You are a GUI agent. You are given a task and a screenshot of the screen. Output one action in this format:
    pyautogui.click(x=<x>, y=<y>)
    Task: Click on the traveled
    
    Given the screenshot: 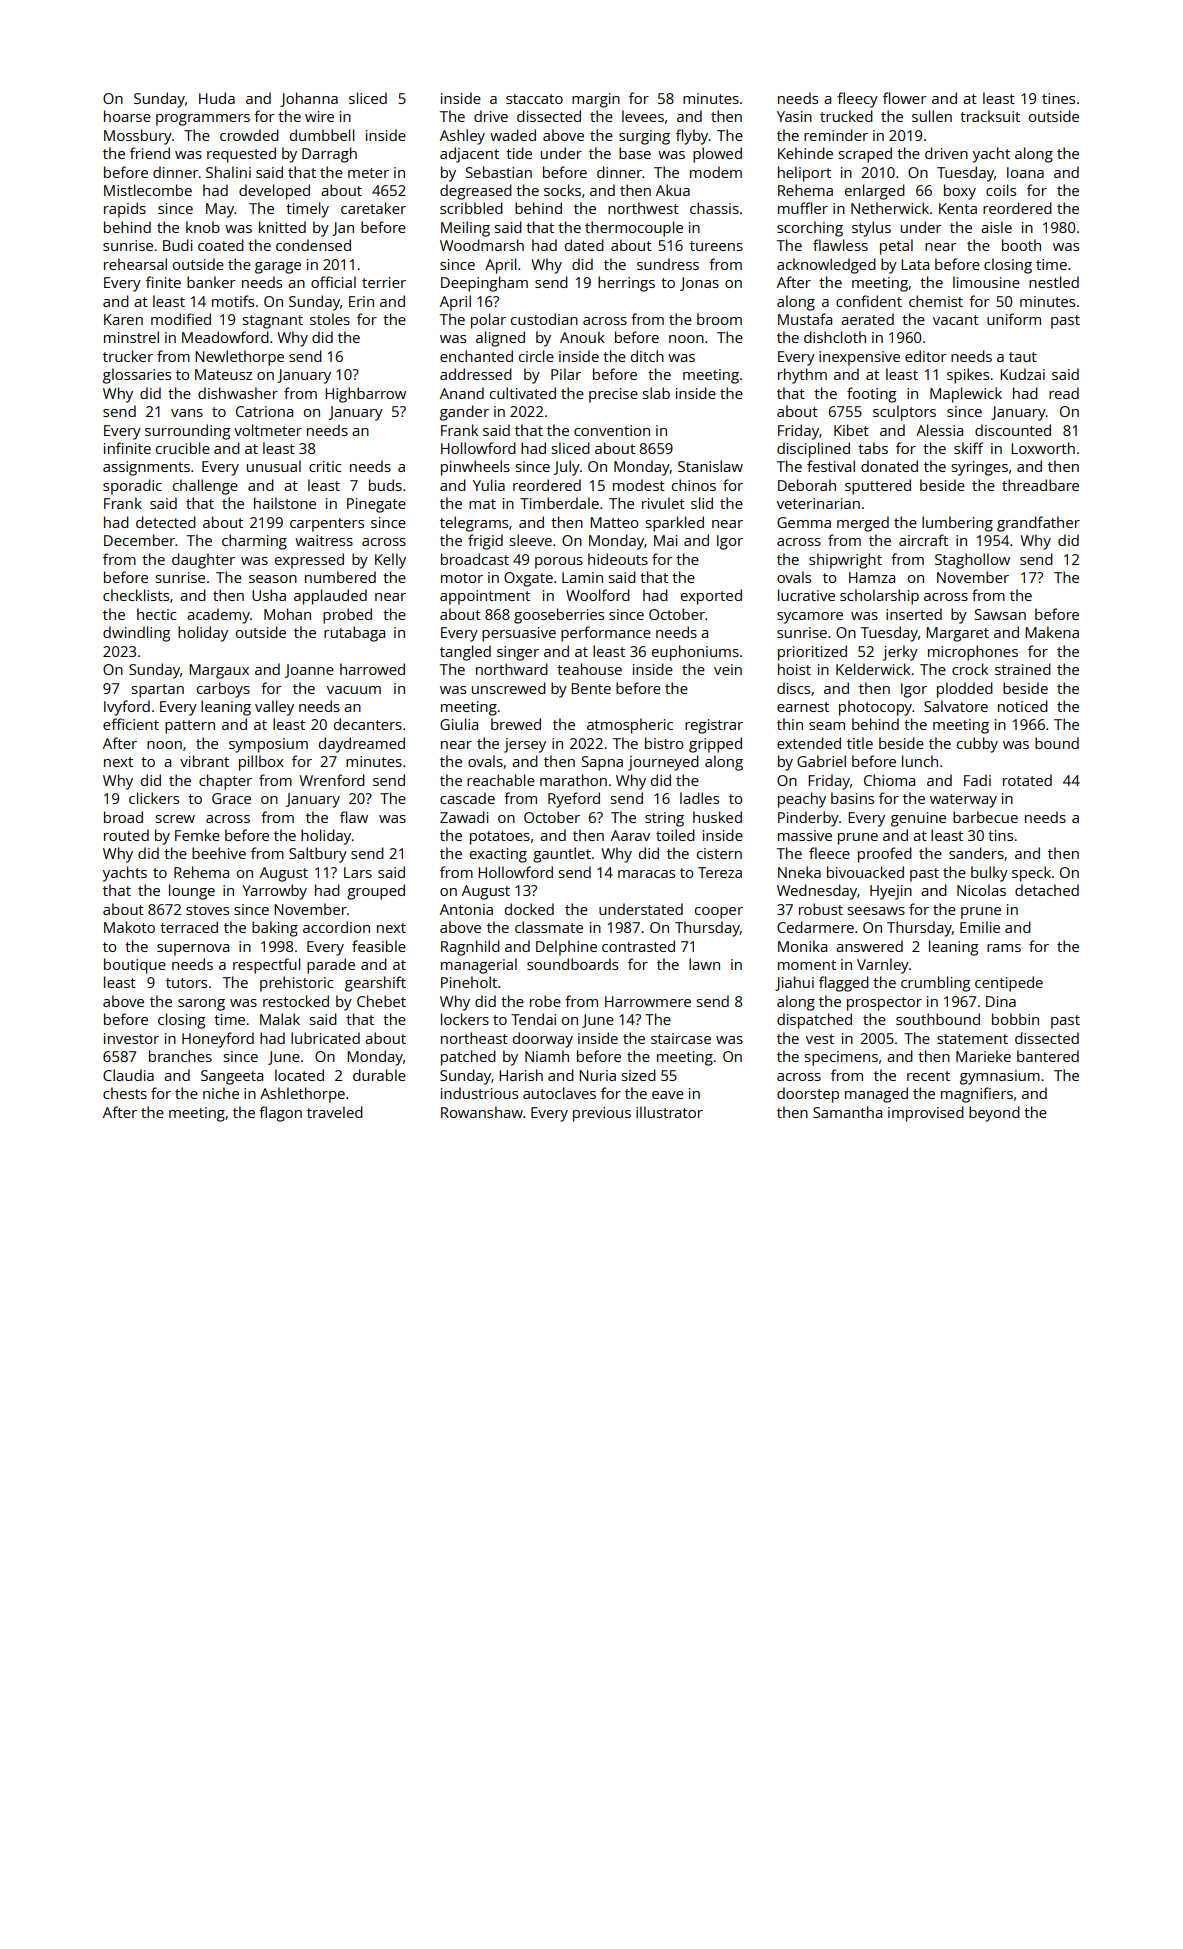 What is the action you would take?
    pyautogui.click(x=335, y=1112)
